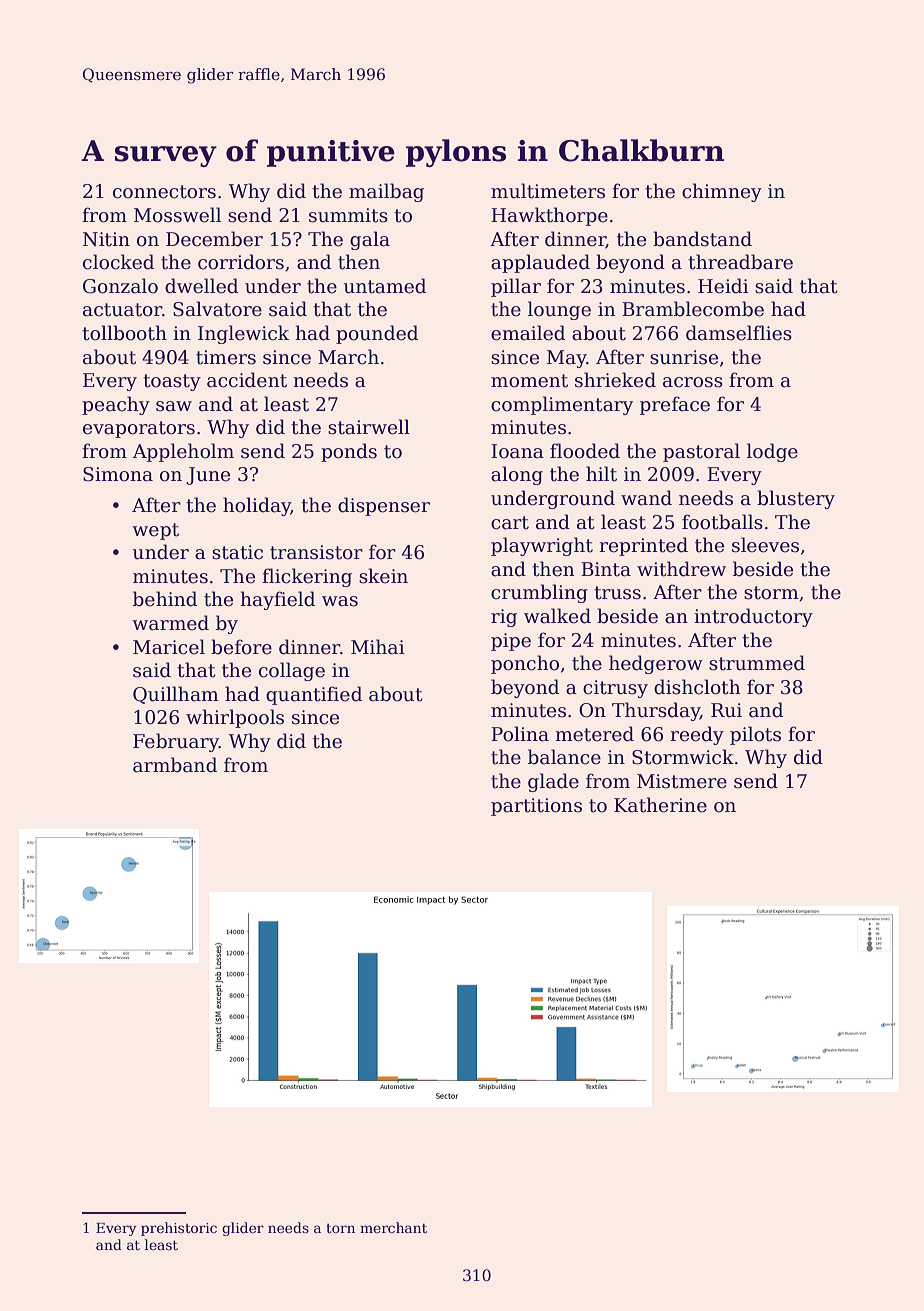 The width and height of the screenshot is (924, 1311). Describe the element at coordinates (179, 1229) in the screenshot. I see `prehistoric` at that location.
